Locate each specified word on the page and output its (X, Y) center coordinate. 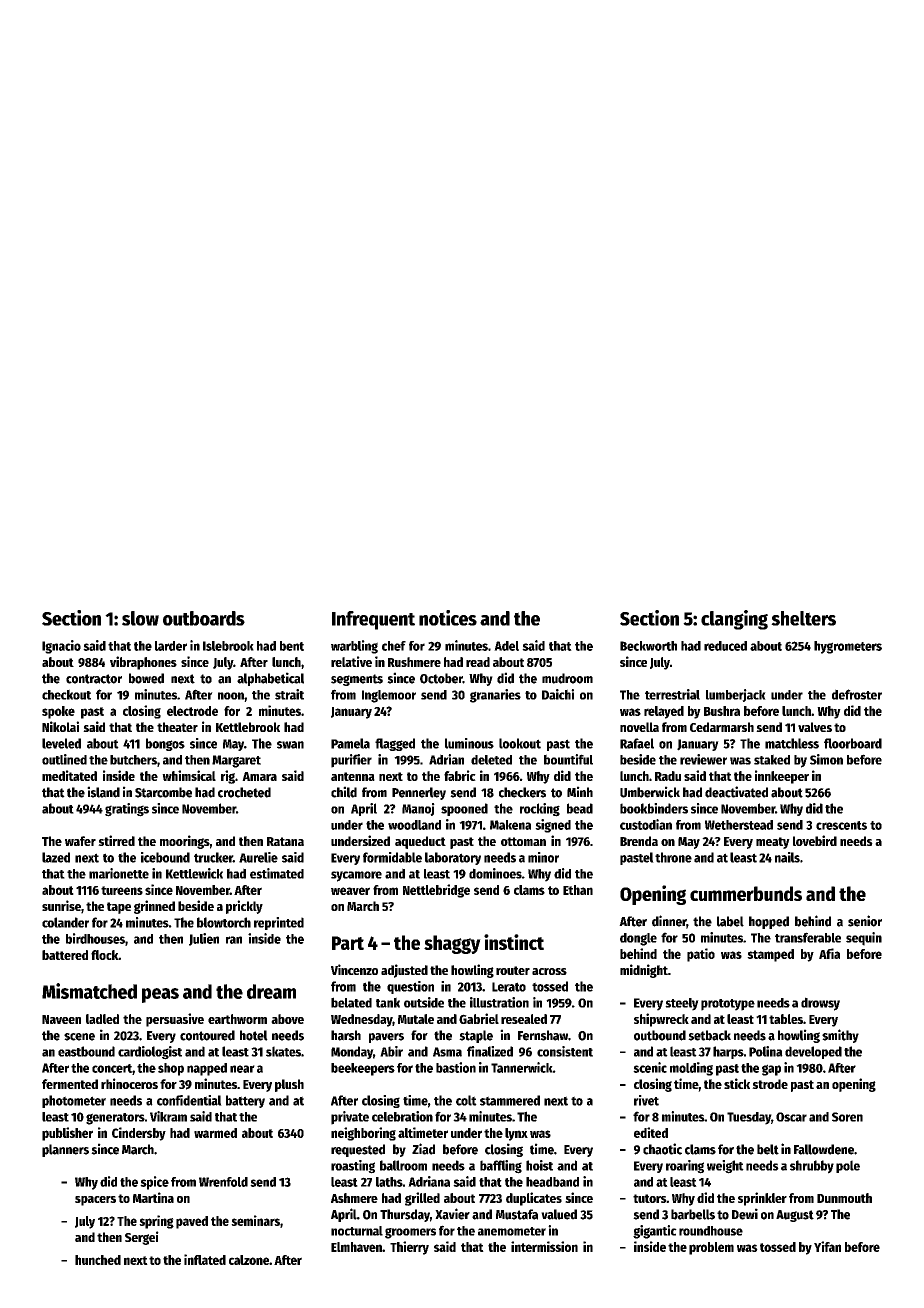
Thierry (409, 1248)
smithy (840, 1036)
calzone (249, 1260)
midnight (644, 971)
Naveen (61, 1019)
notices (448, 618)
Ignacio (61, 647)
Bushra (722, 711)
